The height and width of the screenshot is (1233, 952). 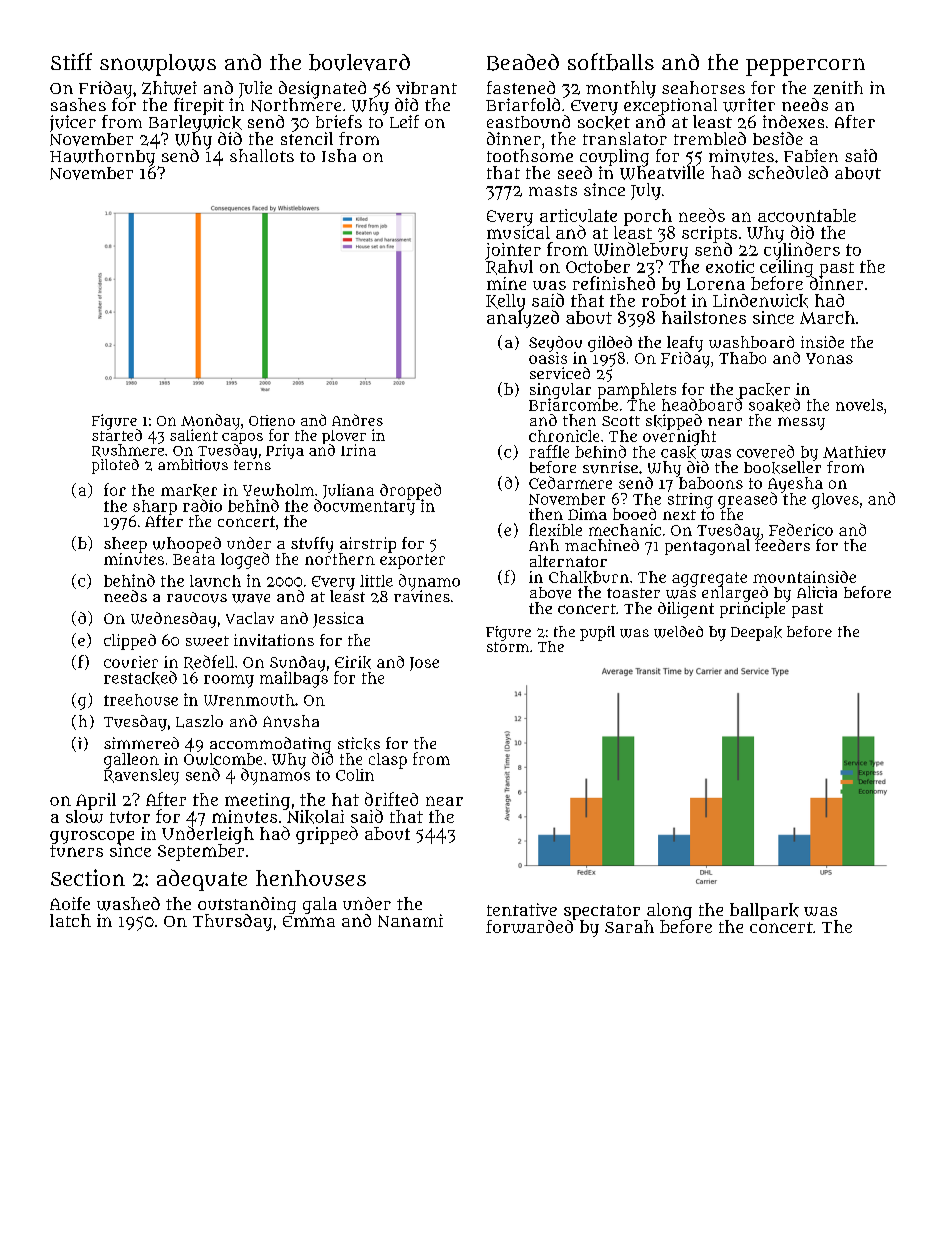 What do you see at coordinates (117, 435) in the screenshot?
I see `started` at bounding box center [117, 435].
